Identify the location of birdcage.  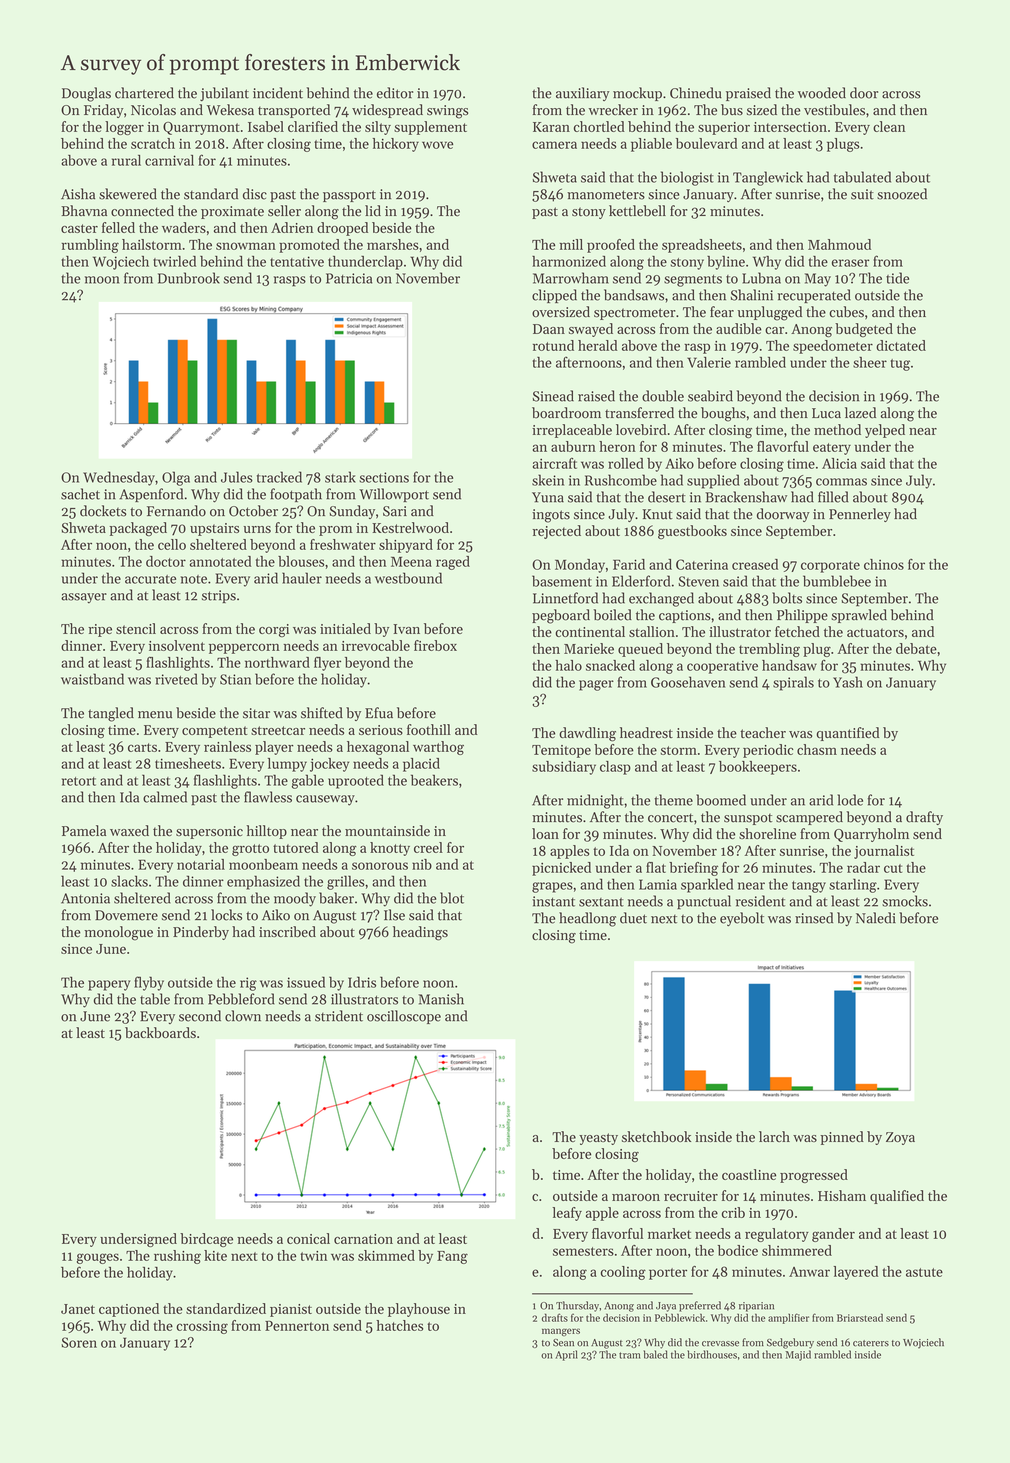
(206, 1240).
